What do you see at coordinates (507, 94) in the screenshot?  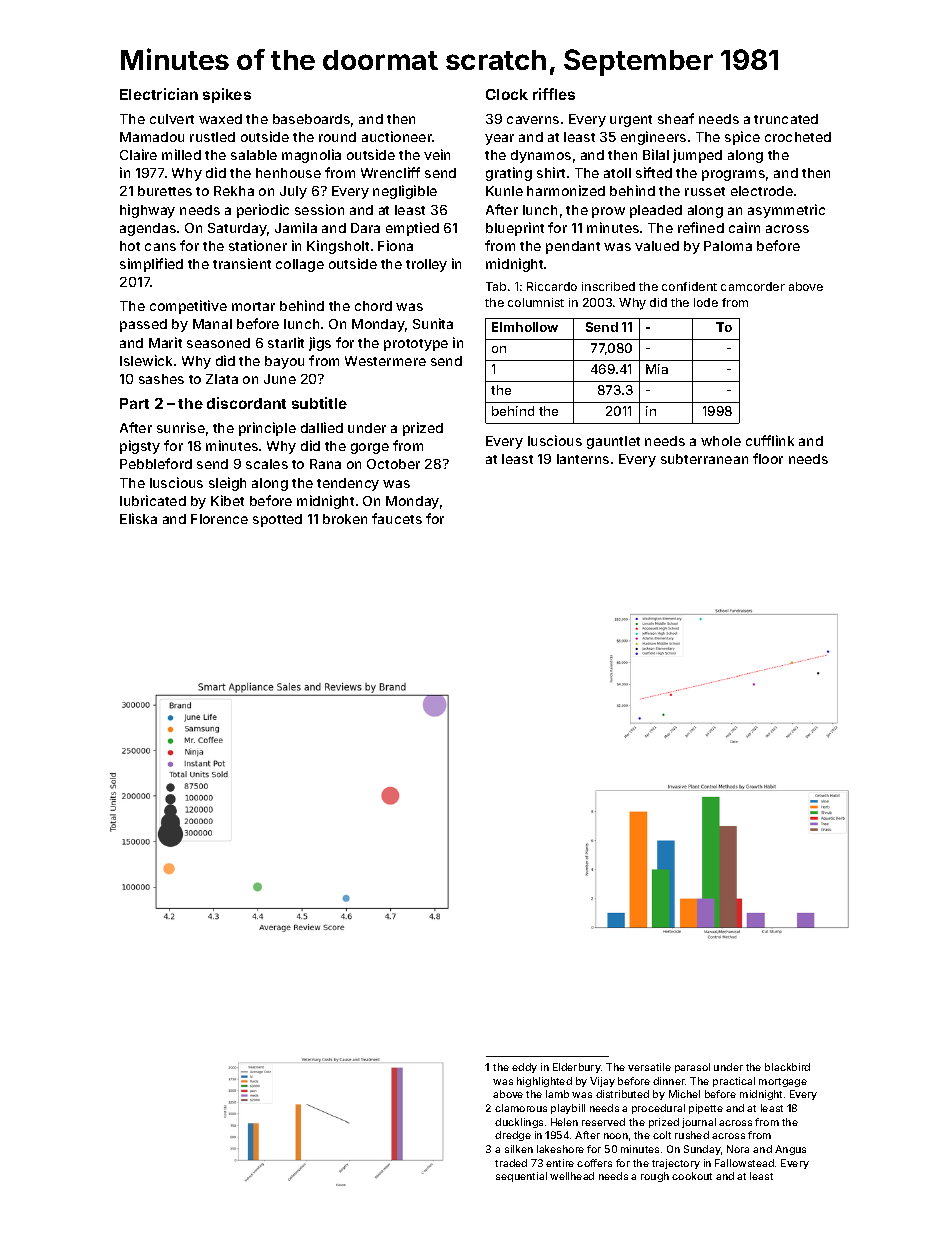 I see `Clock` at bounding box center [507, 94].
